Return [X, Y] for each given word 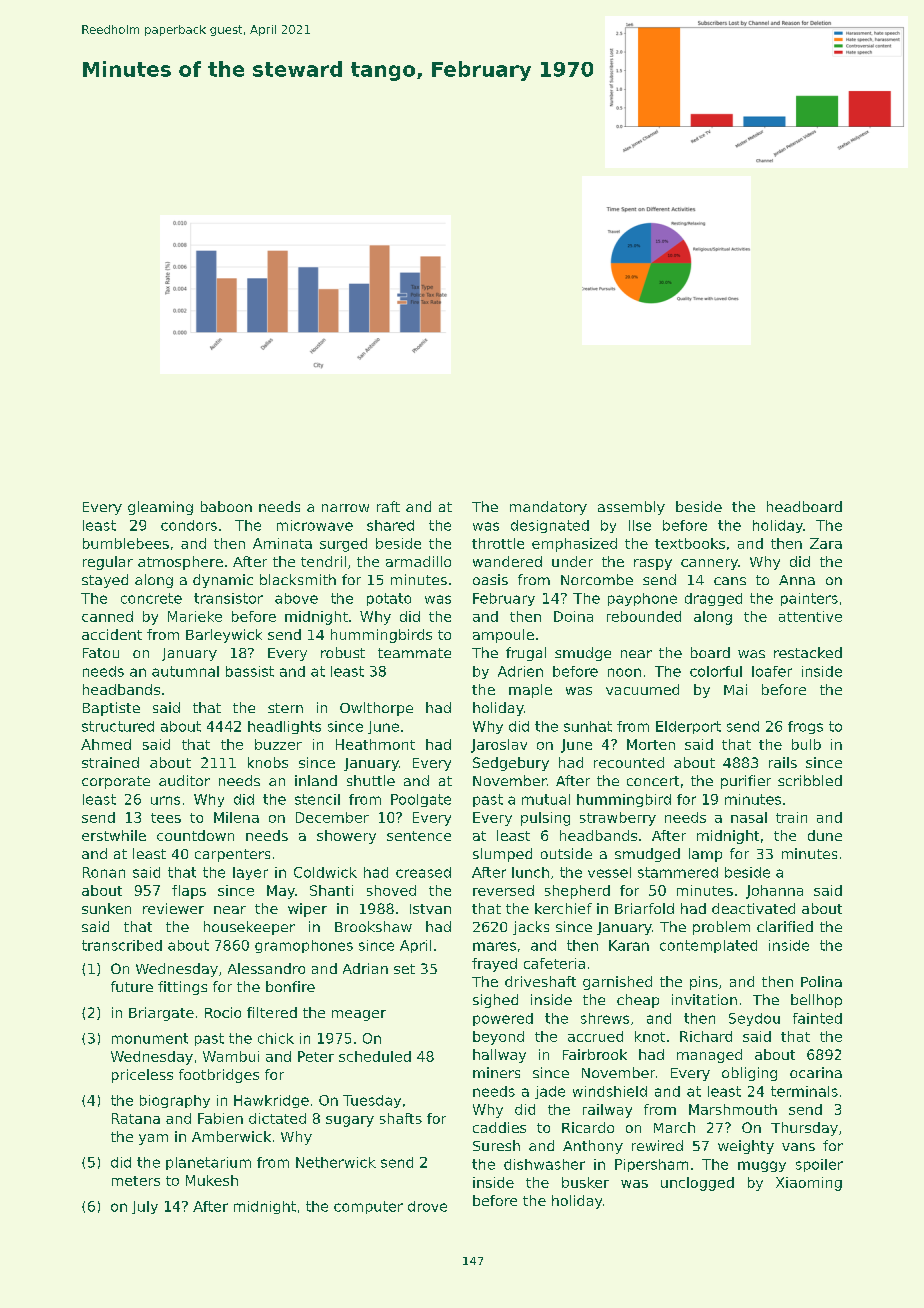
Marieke [195, 616]
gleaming [160, 508]
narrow [345, 508]
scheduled [375, 1056]
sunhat [588, 726]
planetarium [208, 1163]
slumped [502, 855]
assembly [631, 508]
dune [825, 835]
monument [150, 1038]
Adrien [520, 671]
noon [624, 672]
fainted [817, 1018]
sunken [106, 908]
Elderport [688, 727]
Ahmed [106, 744]
